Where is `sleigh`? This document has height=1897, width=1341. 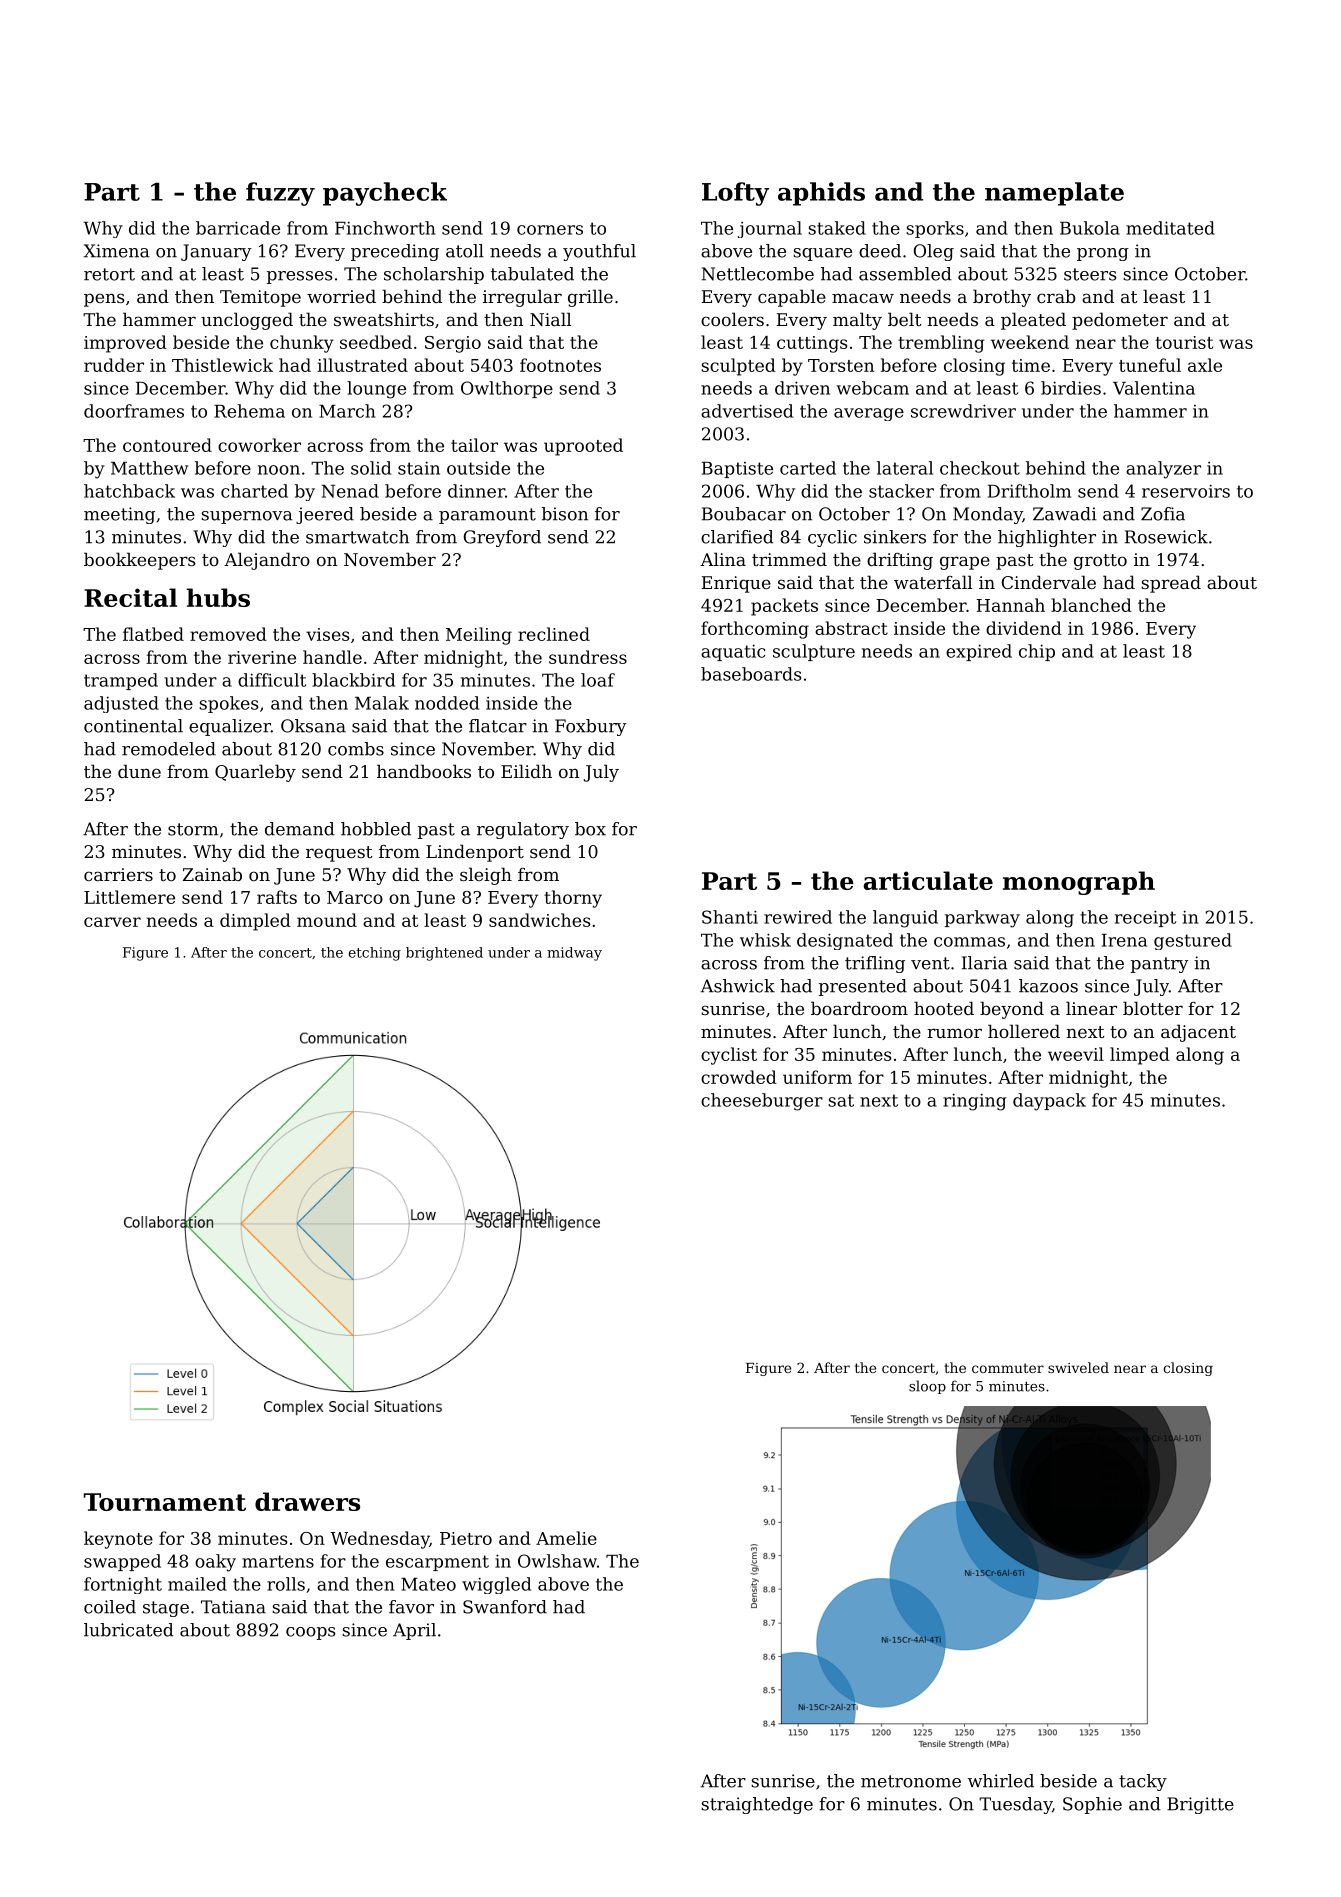
sleigh is located at coordinates (486, 876).
